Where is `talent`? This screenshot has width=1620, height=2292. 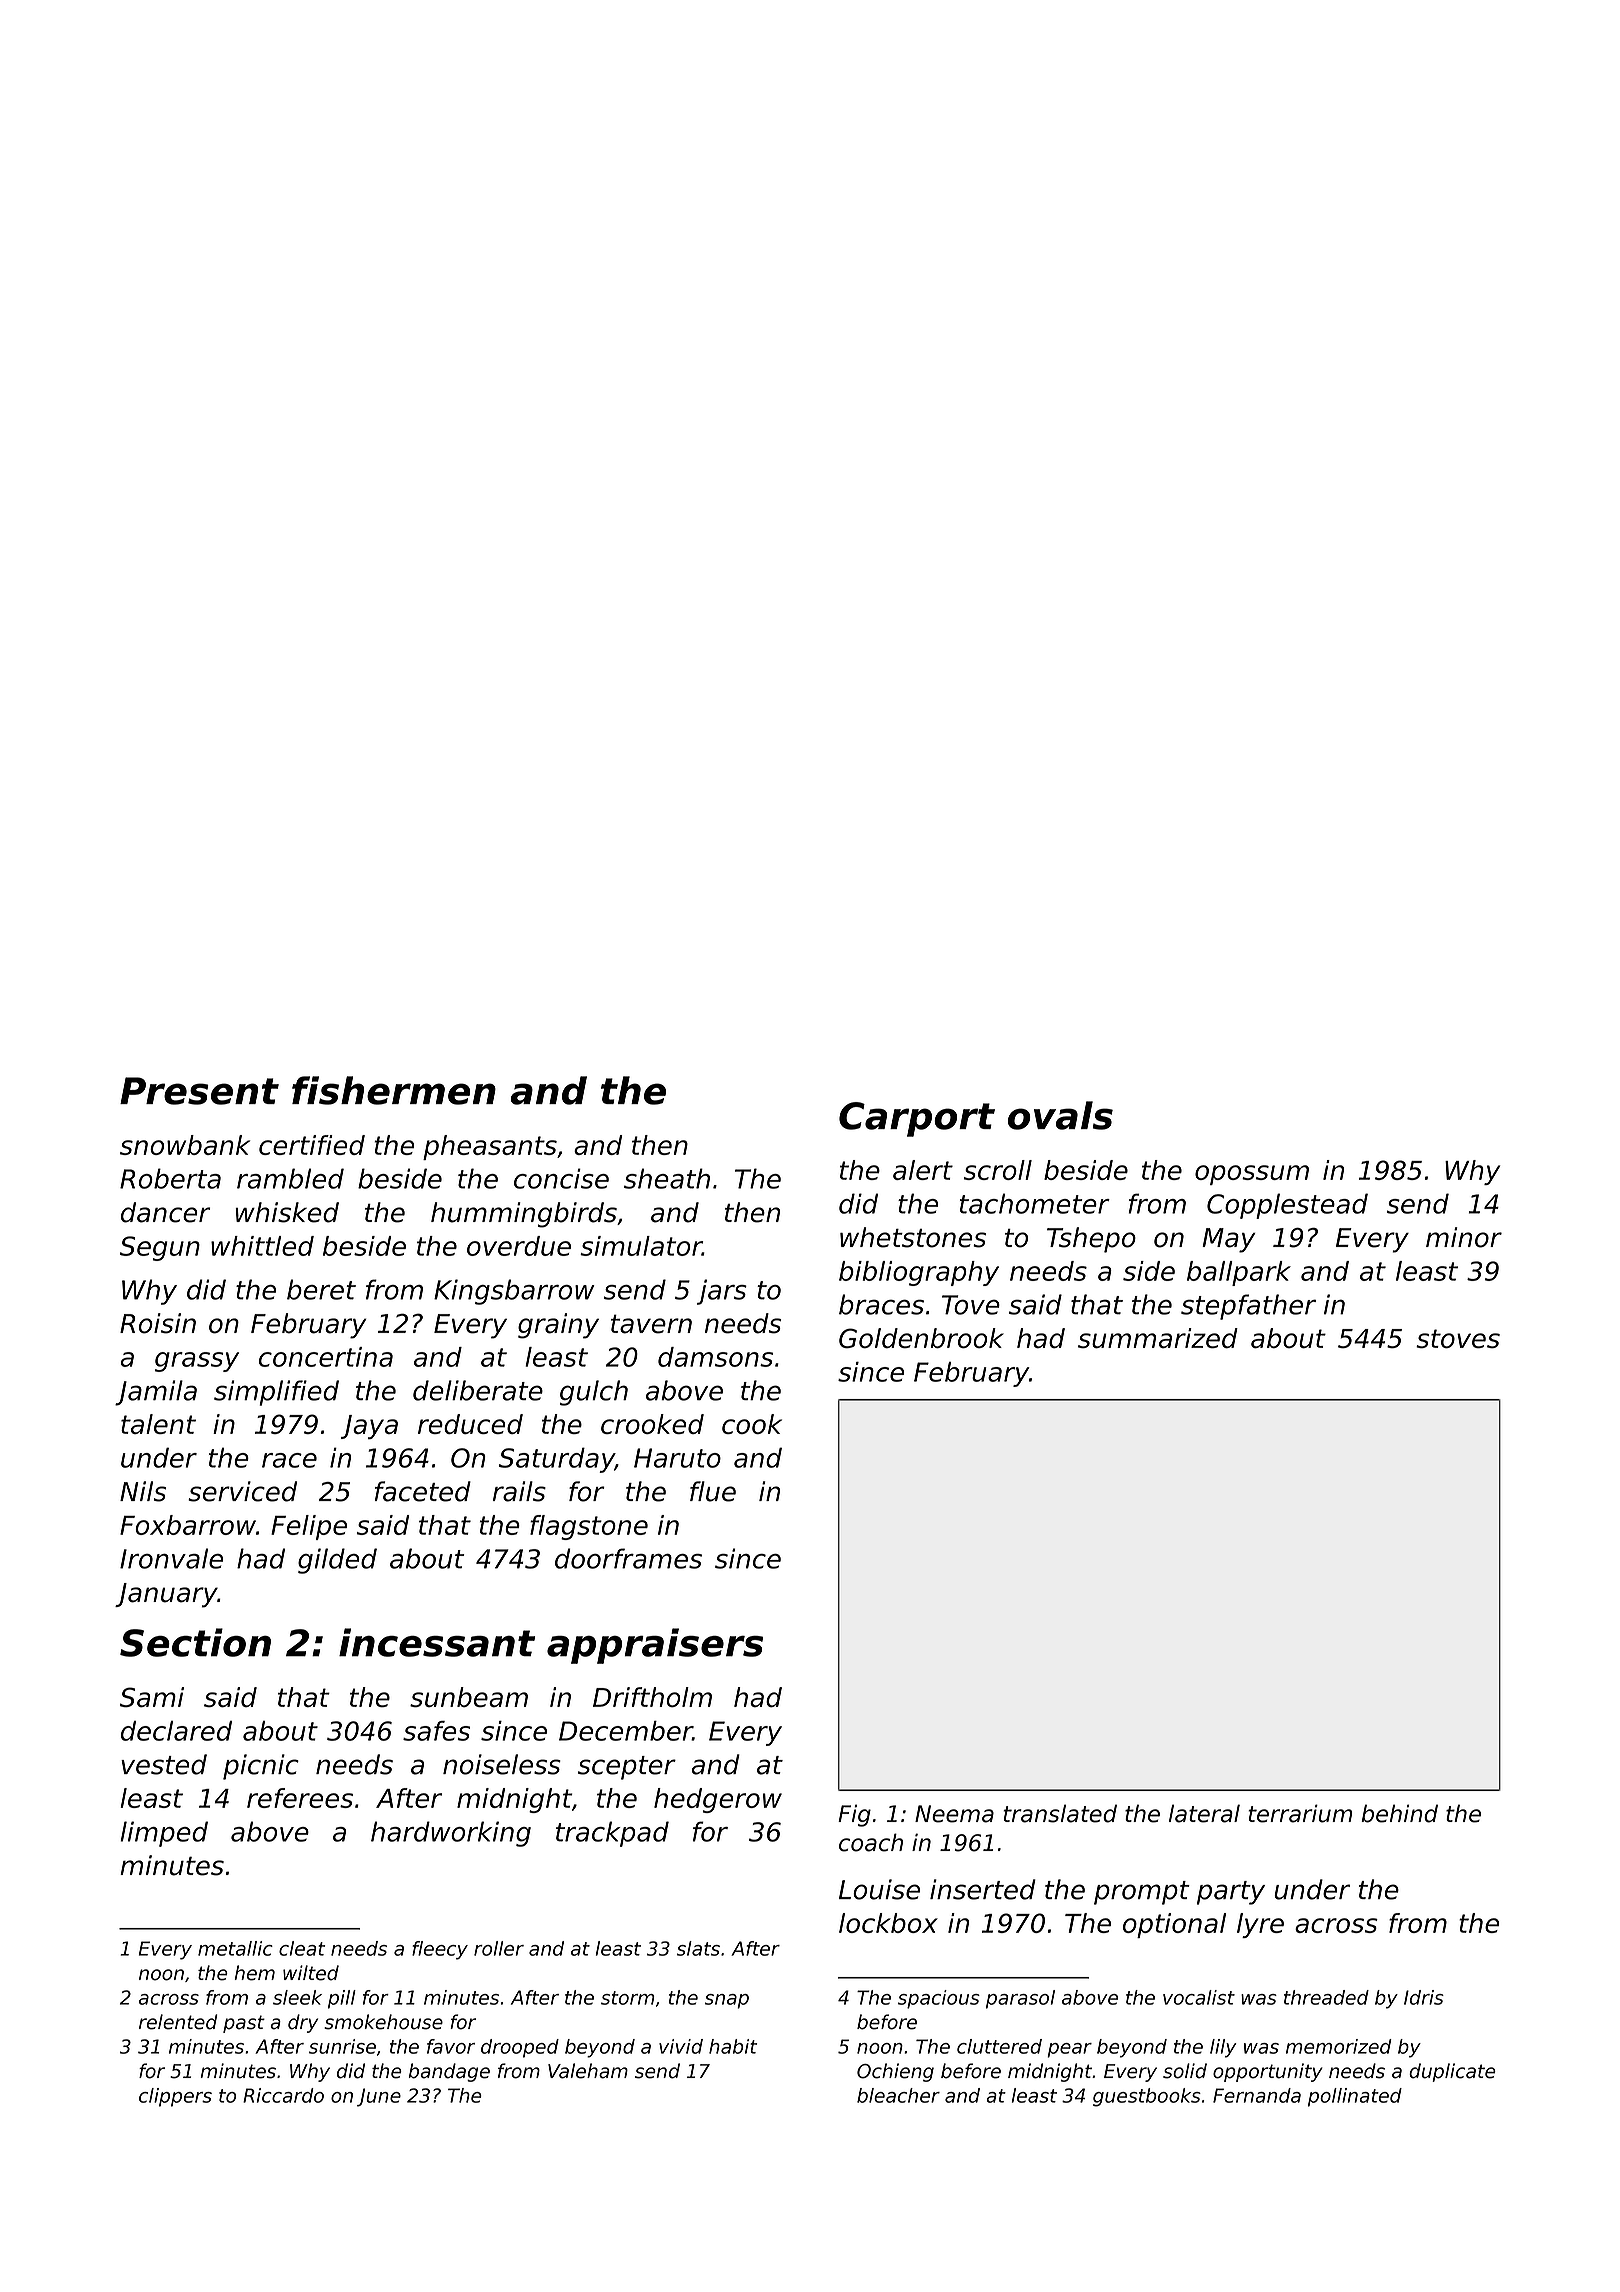
talent is located at coordinates (158, 1424).
